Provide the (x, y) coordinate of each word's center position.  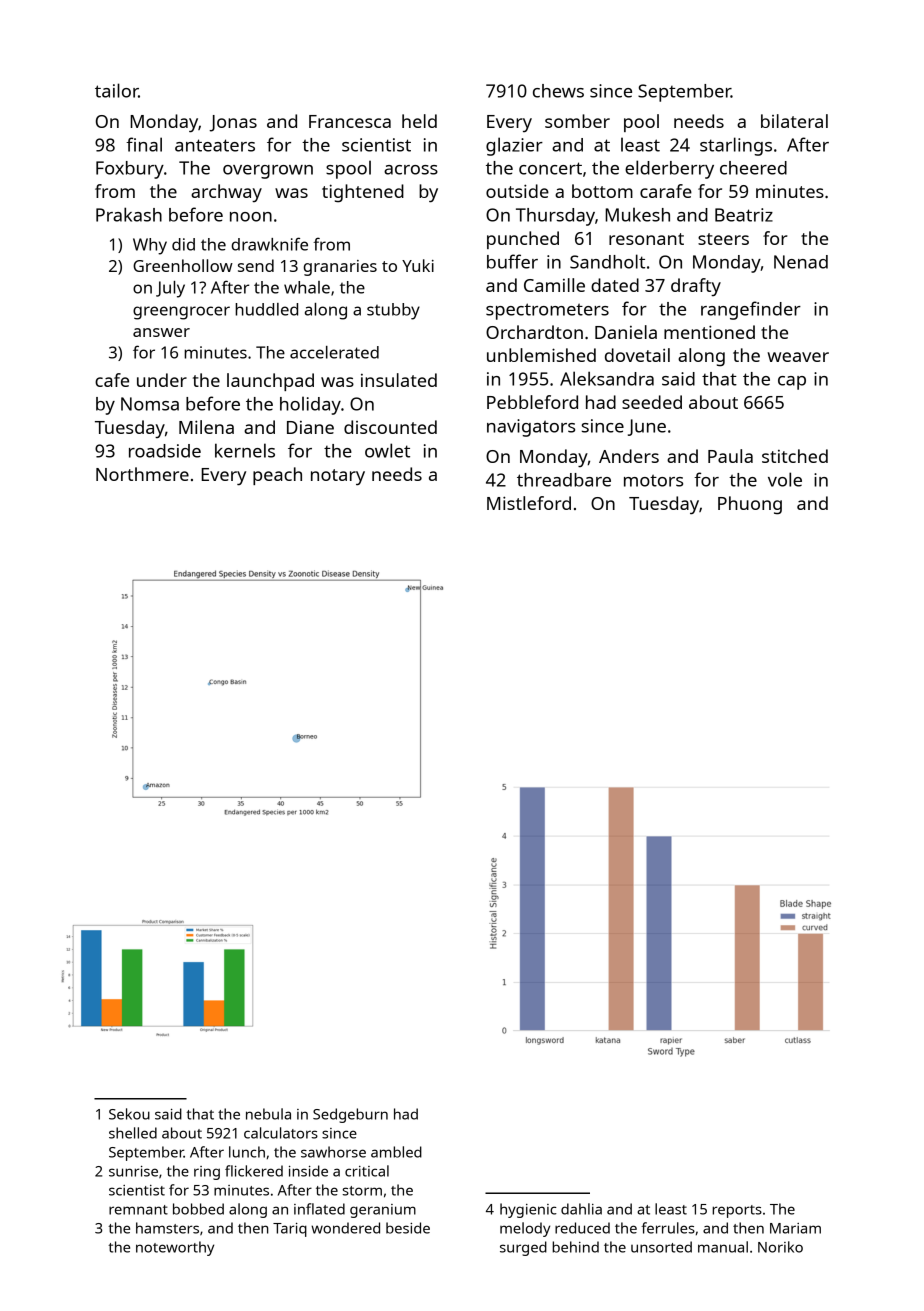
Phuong (750, 505)
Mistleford (529, 503)
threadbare (564, 480)
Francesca (350, 121)
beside (408, 1228)
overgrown (268, 172)
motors (653, 481)
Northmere (142, 474)
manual (723, 1247)
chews (558, 91)
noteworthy (175, 1248)
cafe (112, 380)
